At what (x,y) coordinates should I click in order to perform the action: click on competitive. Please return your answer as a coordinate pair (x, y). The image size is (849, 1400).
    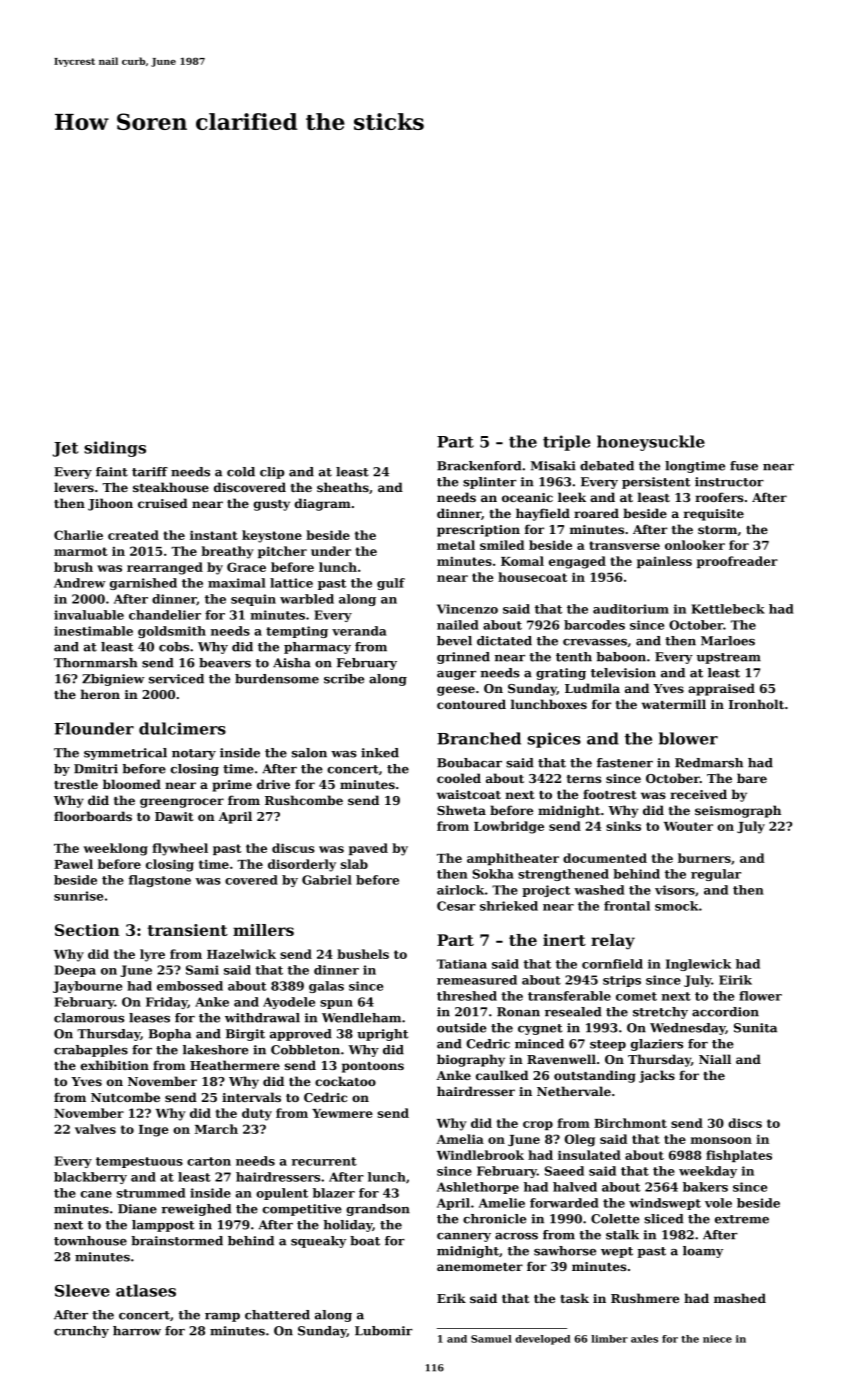
    Looking at the image, I should click on (302, 1210).
